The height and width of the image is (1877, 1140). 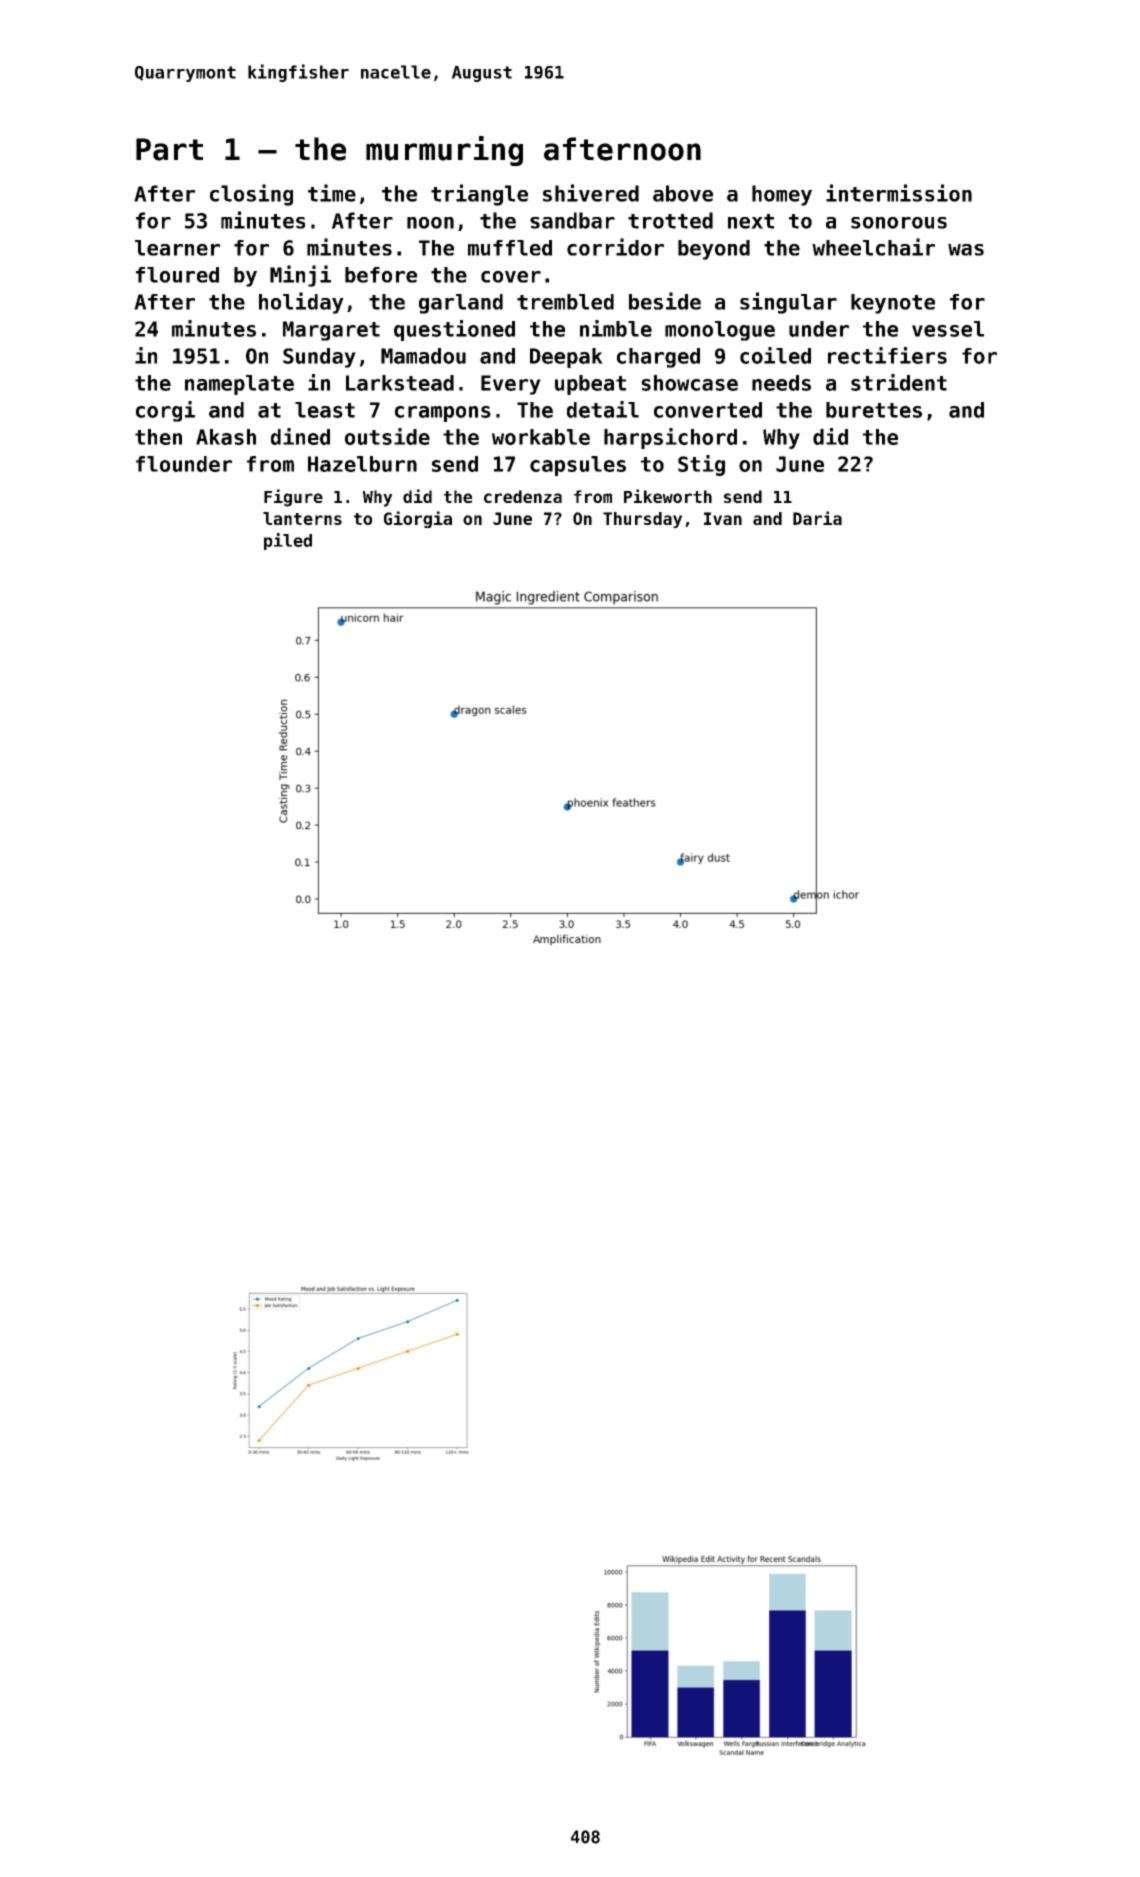 I want to click on learner, so click(x=177, y=248).
